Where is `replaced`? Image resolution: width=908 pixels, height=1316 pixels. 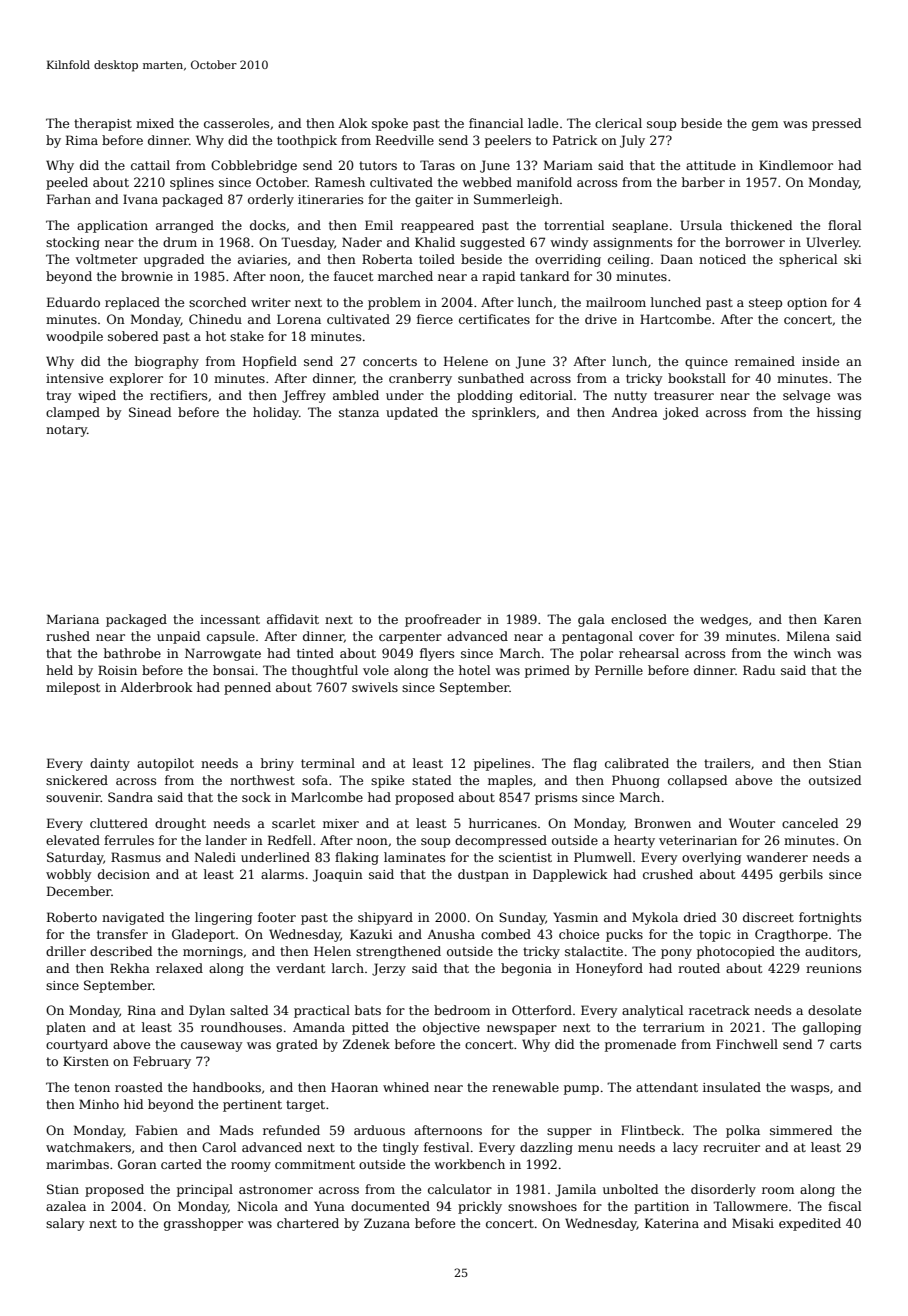
replaced is located at coordinates (132, 303).
